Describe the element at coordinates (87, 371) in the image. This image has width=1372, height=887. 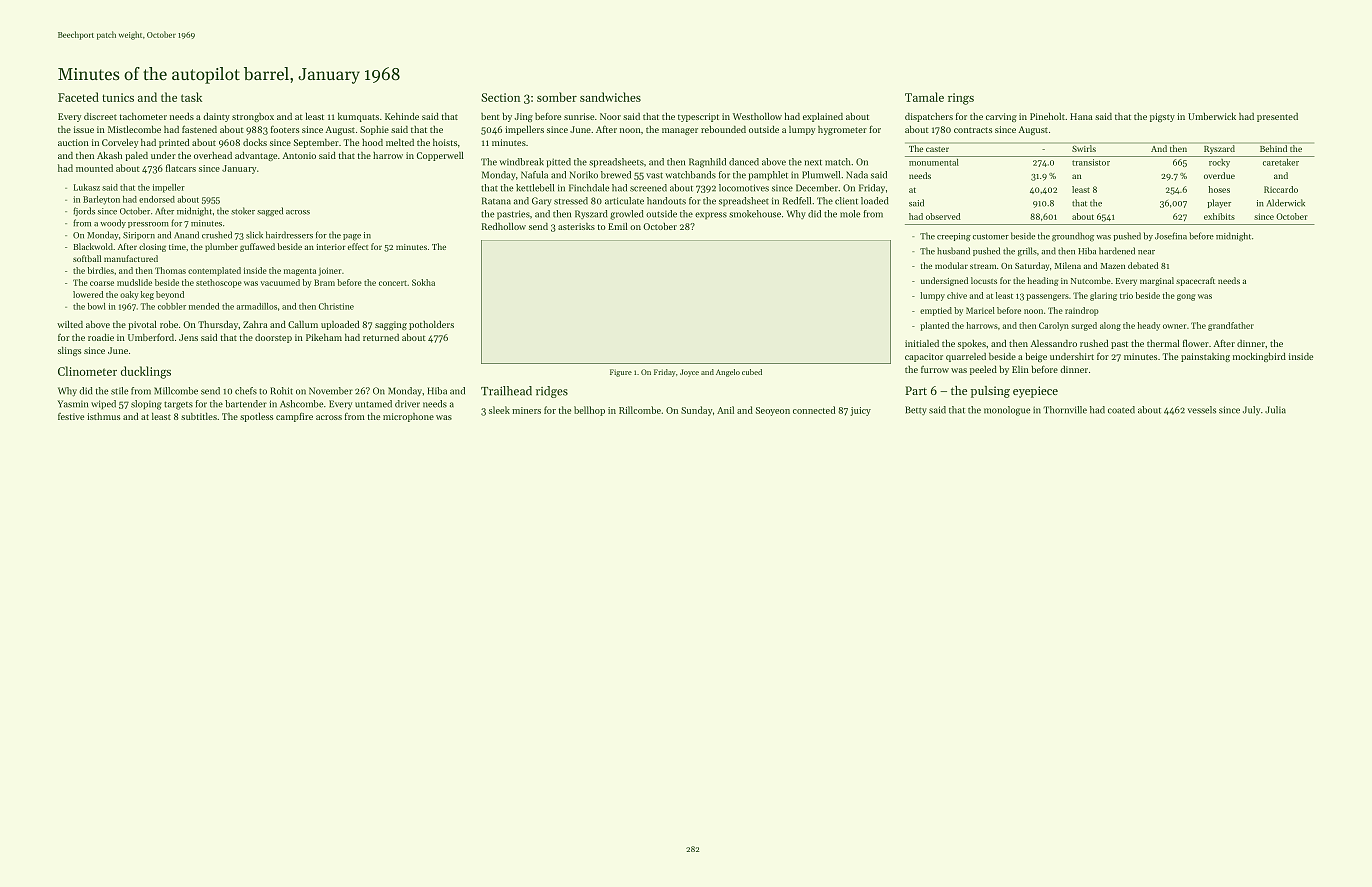
I see `Clinometer` at that location.
